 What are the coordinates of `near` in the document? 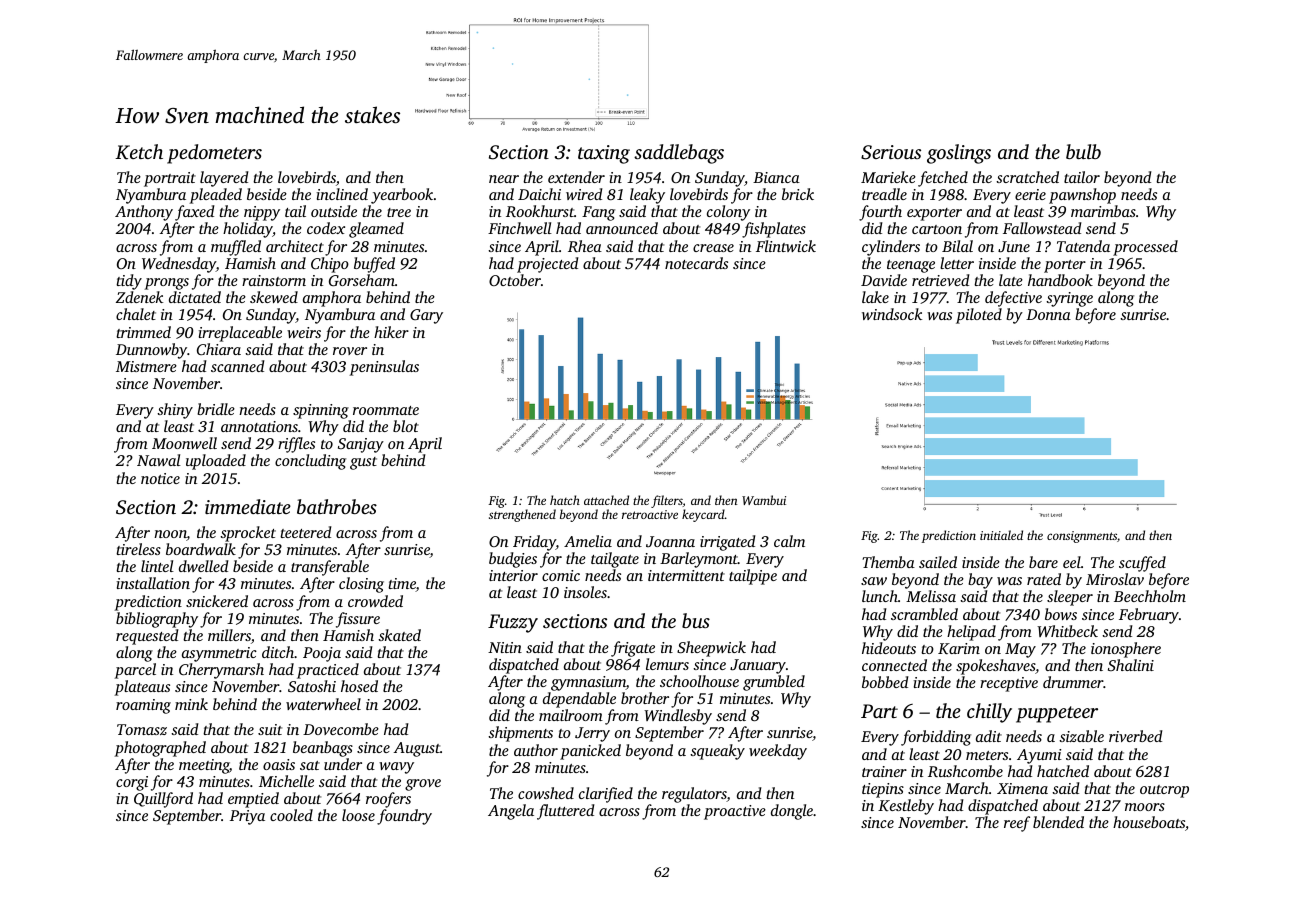 It's located at (504, 179).
